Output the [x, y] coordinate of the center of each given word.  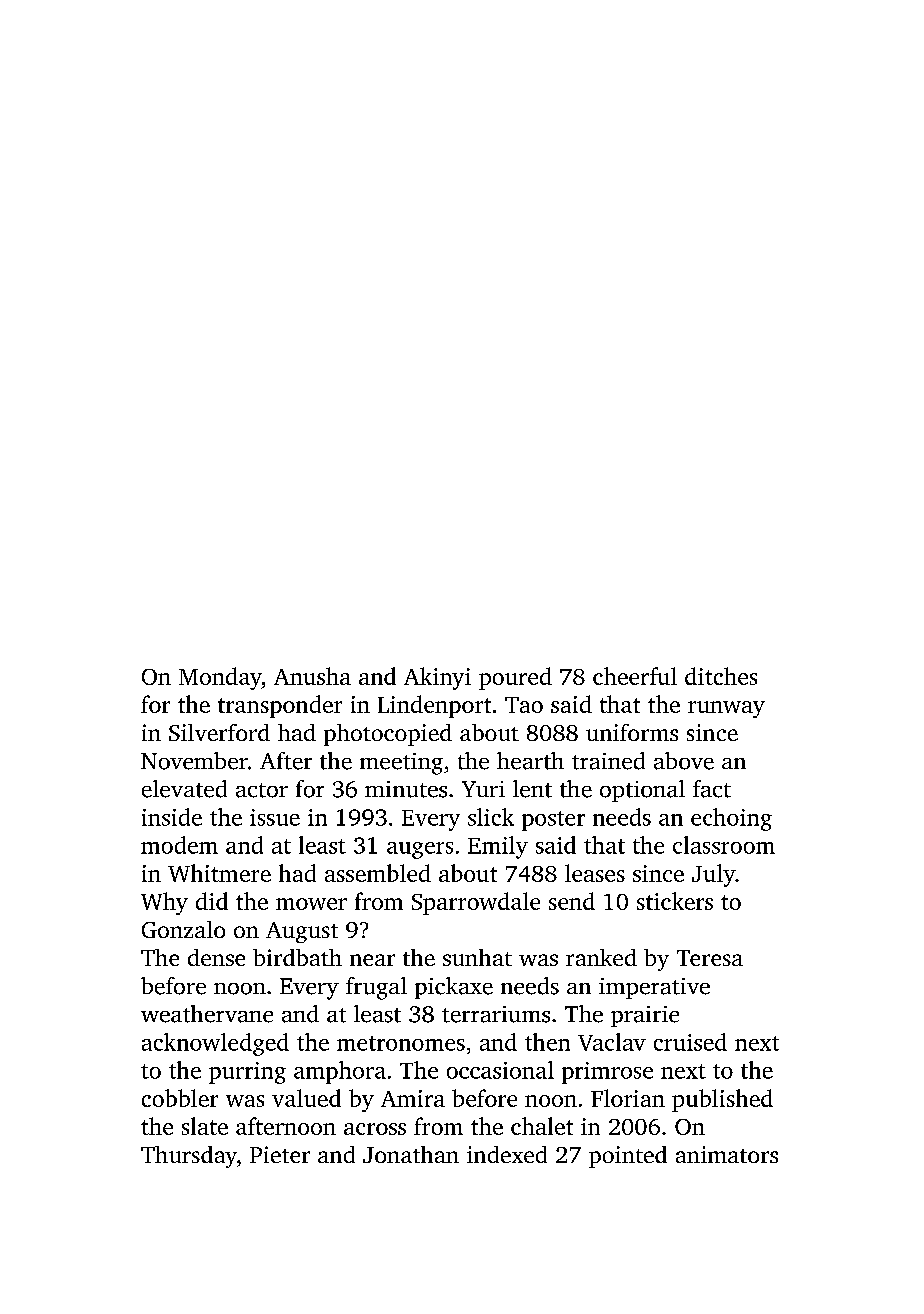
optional [642, 791]
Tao [524, 705]
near [372, 960]
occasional [500, 1070]
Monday [220, 678]
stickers [675, 901]
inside [172, 817]
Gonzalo [183, 929]
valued [306, 1098]
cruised [690, 1042]
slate [205, 1126]
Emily [498, 847]
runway [726, 709]
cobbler [180, 1098]
